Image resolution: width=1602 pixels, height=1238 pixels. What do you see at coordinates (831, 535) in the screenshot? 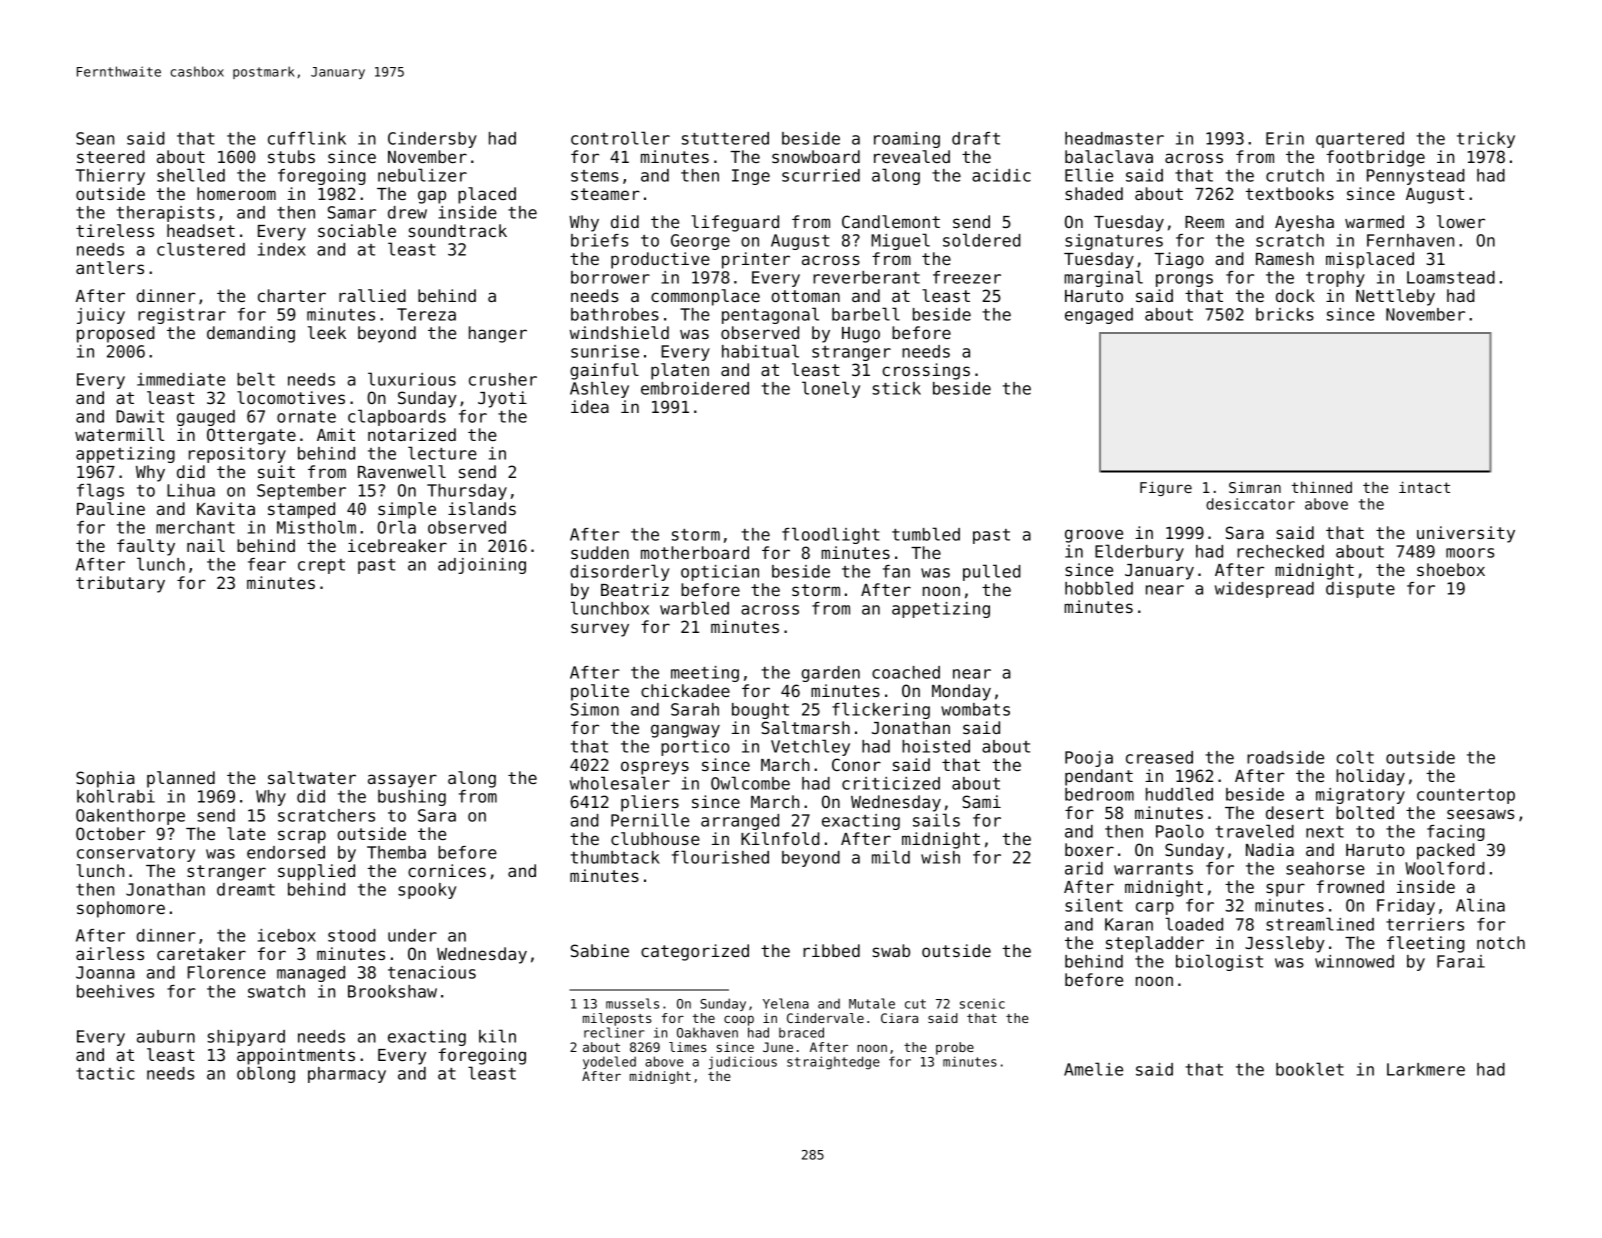
I see `floodlight` at bounding box center [831, 535].
